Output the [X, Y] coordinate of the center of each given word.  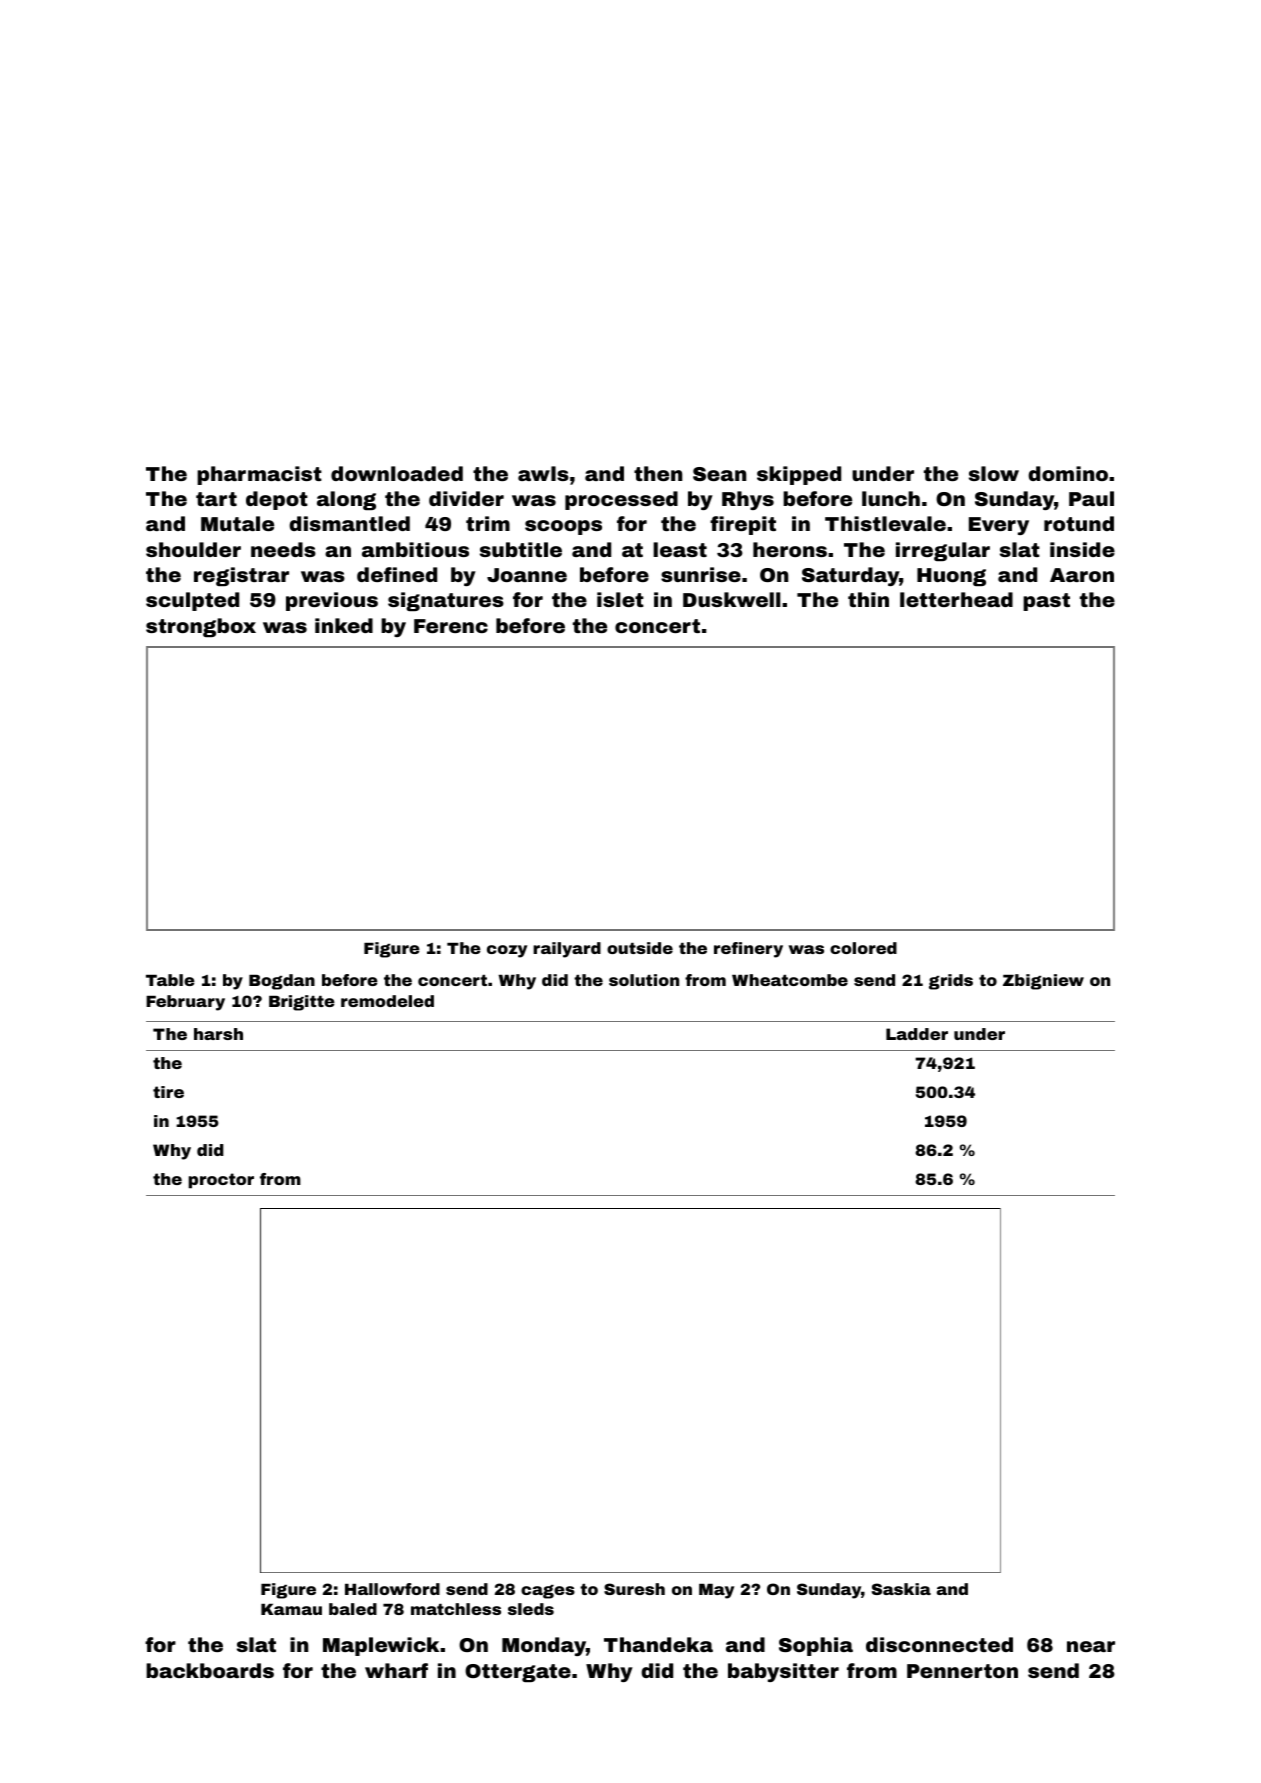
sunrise [701, 574]
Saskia [901, 1589]
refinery [748, 950]
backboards [210, 1670]
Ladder [917, 1034]
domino [1068, 473]
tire [168, 1092]
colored [863, 948]
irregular [943, 551]
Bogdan [282, 982]
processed [621, 500]
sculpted [192, 601]
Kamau [291, 1609]
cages [548, 1592]
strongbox [201, 627]
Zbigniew [1043, 982]
